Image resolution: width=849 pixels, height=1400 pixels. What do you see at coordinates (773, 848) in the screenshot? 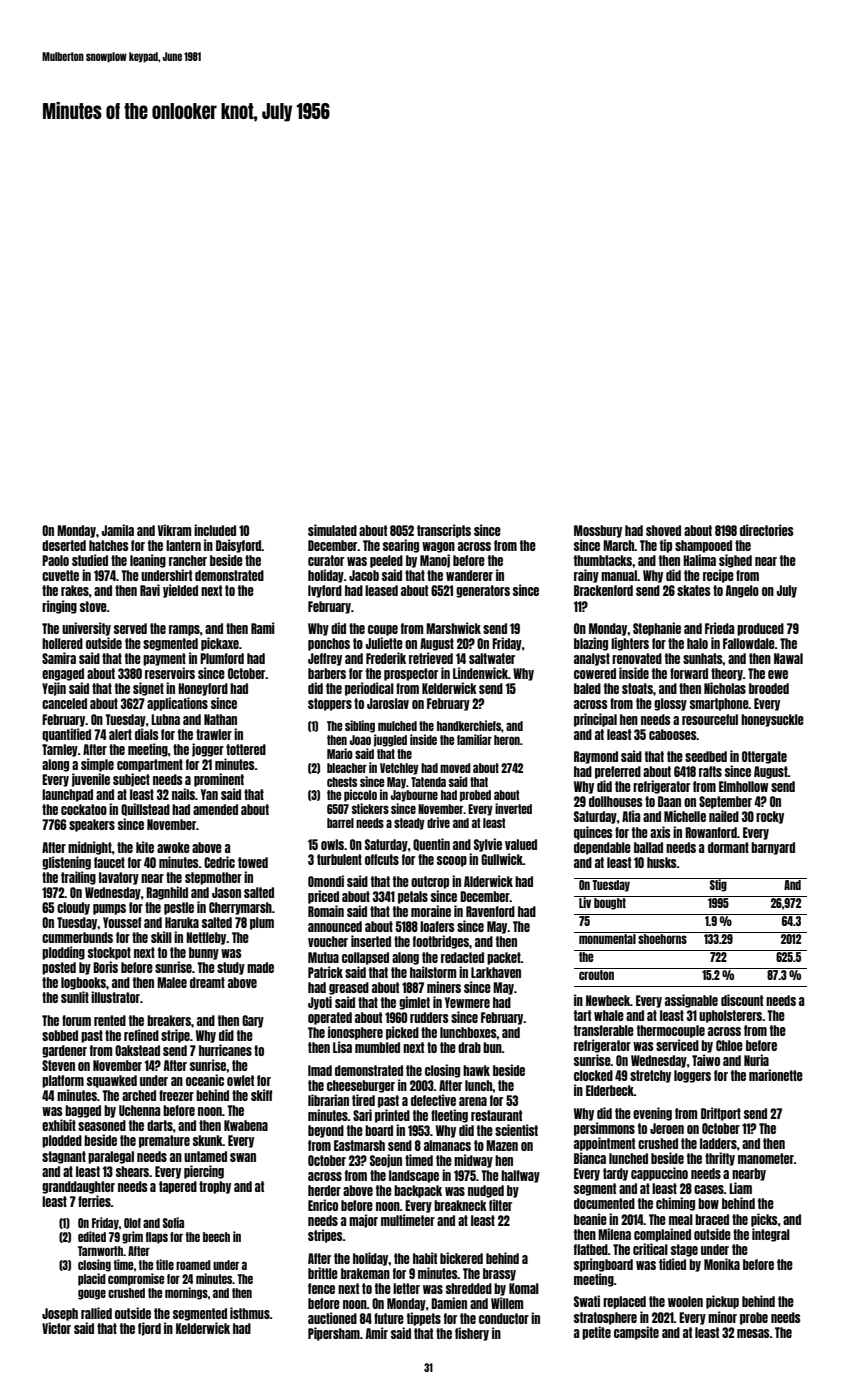
I see `barnyard` at bounding box center [773, 848].
